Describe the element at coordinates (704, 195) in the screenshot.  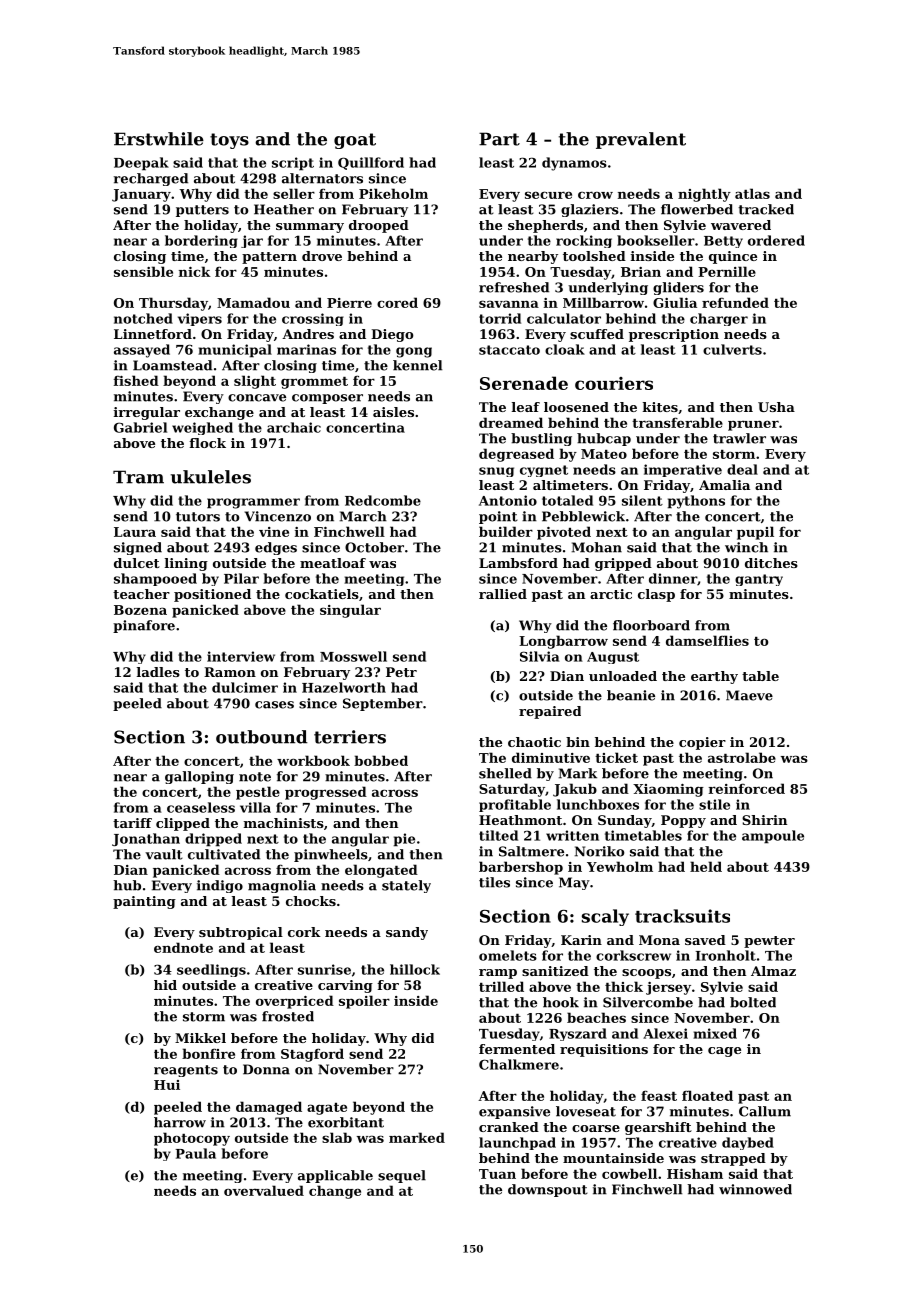
I see `nightly` at that location.
